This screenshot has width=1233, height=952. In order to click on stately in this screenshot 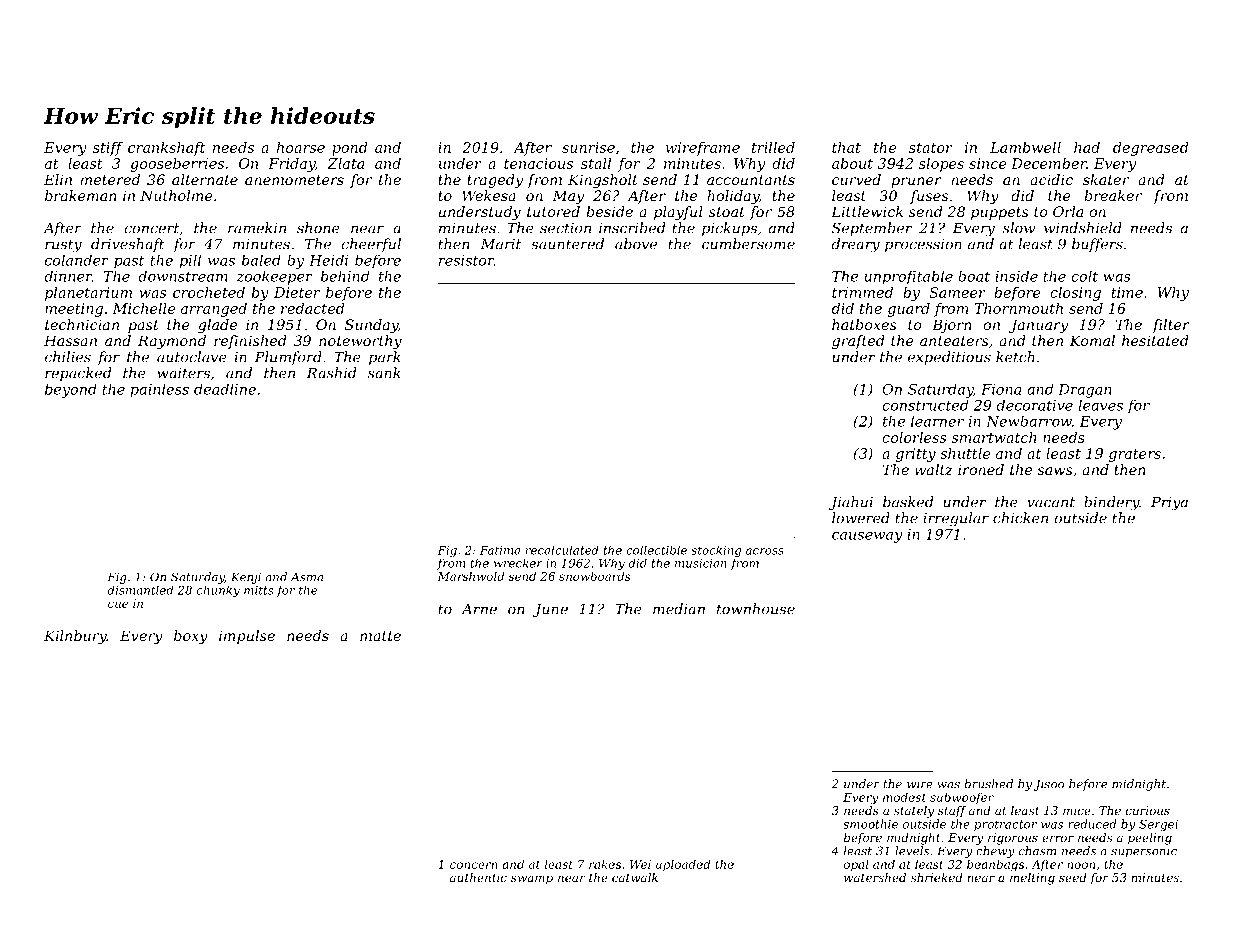, I will do `click(914, 812)`.
